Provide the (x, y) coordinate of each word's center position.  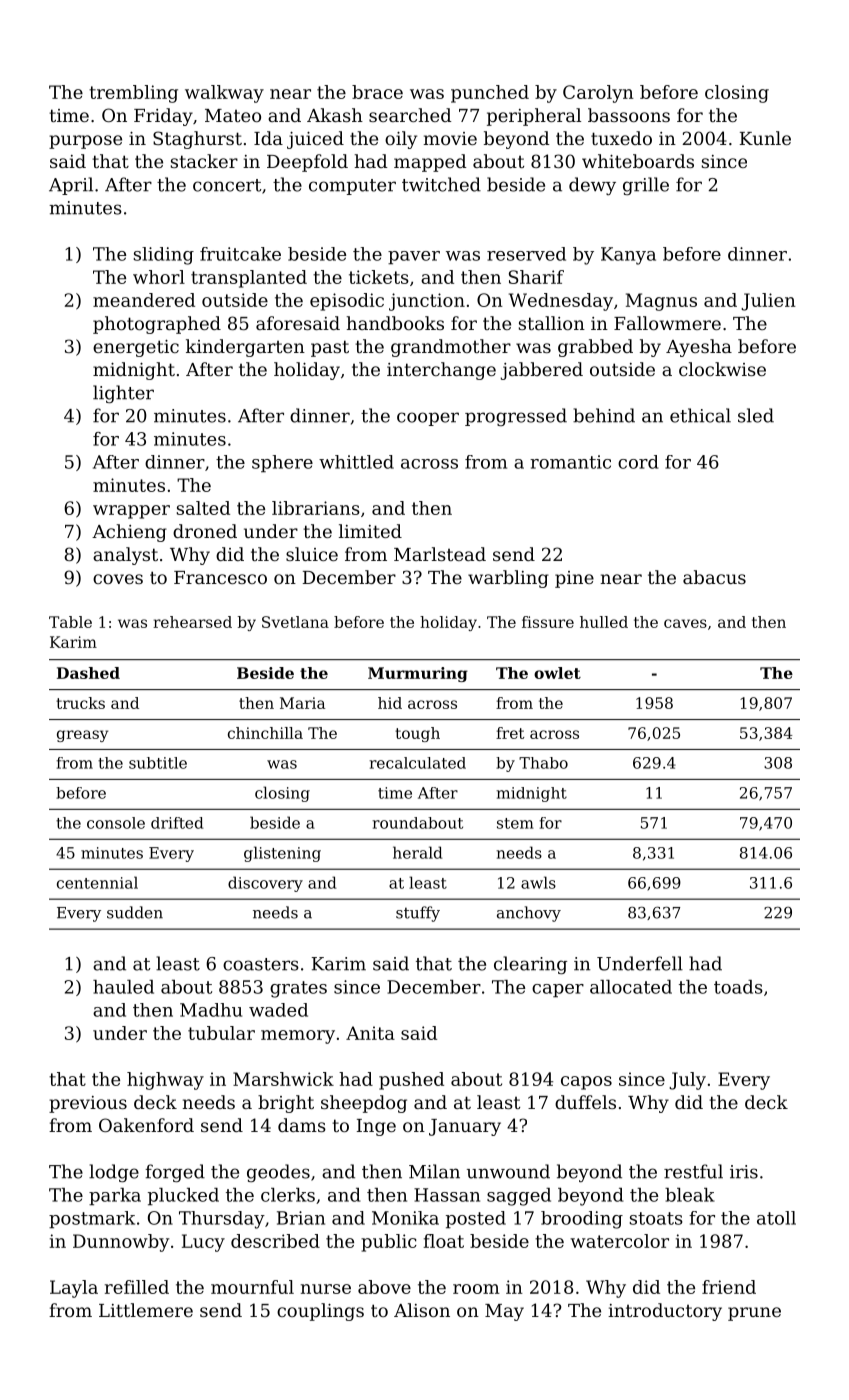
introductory (665, 1312)
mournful (252, 1287)
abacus (714, 577)
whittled (356, 462)
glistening (282, 854)
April (71, 186)
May (504, 1312)
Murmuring (418, 674)
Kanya (628, 256)
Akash (335, 115)
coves (118, 579)
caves (685, 623)
